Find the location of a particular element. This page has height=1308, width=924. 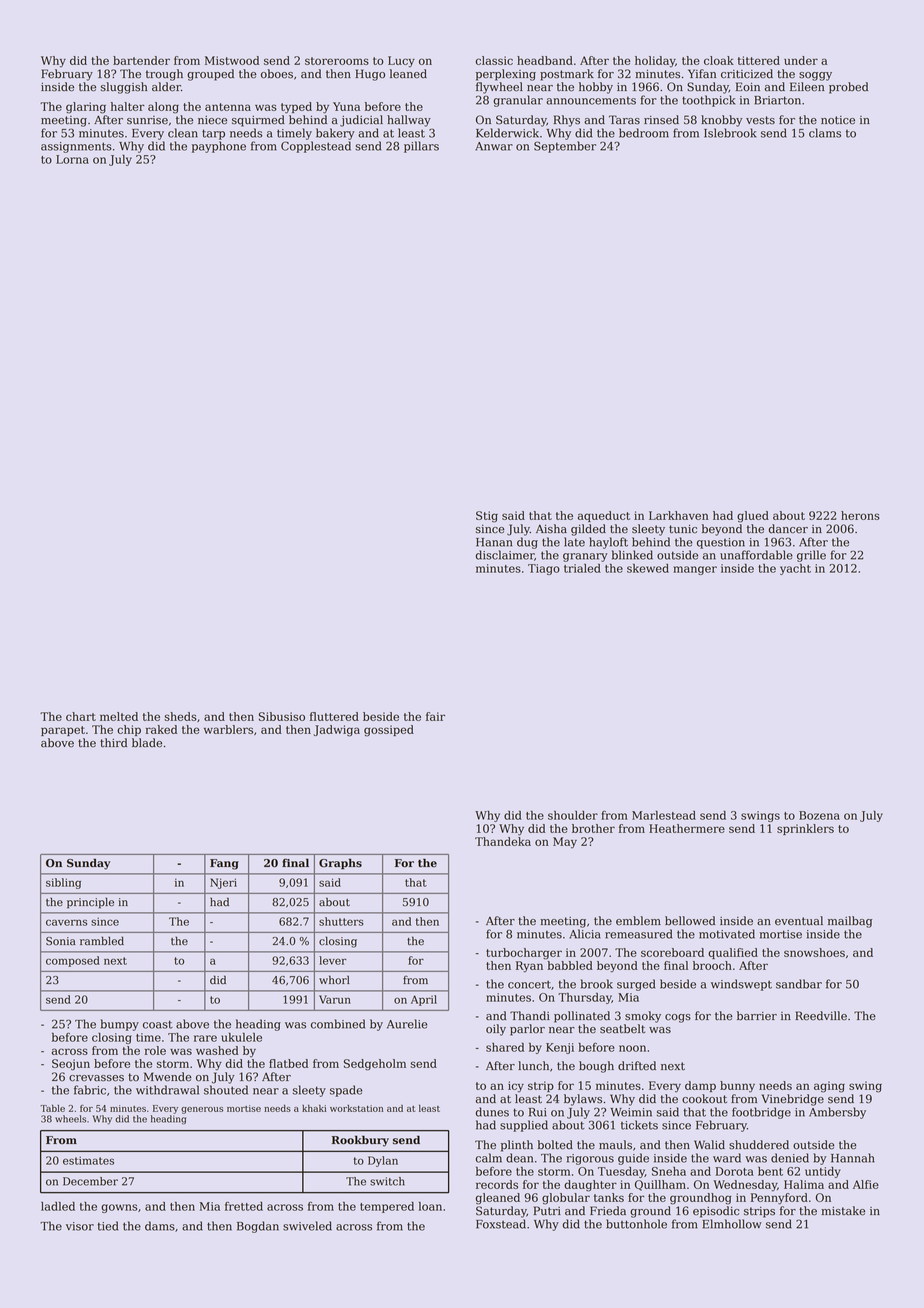

Elmhollow is located at coordinates (732, 1224).
